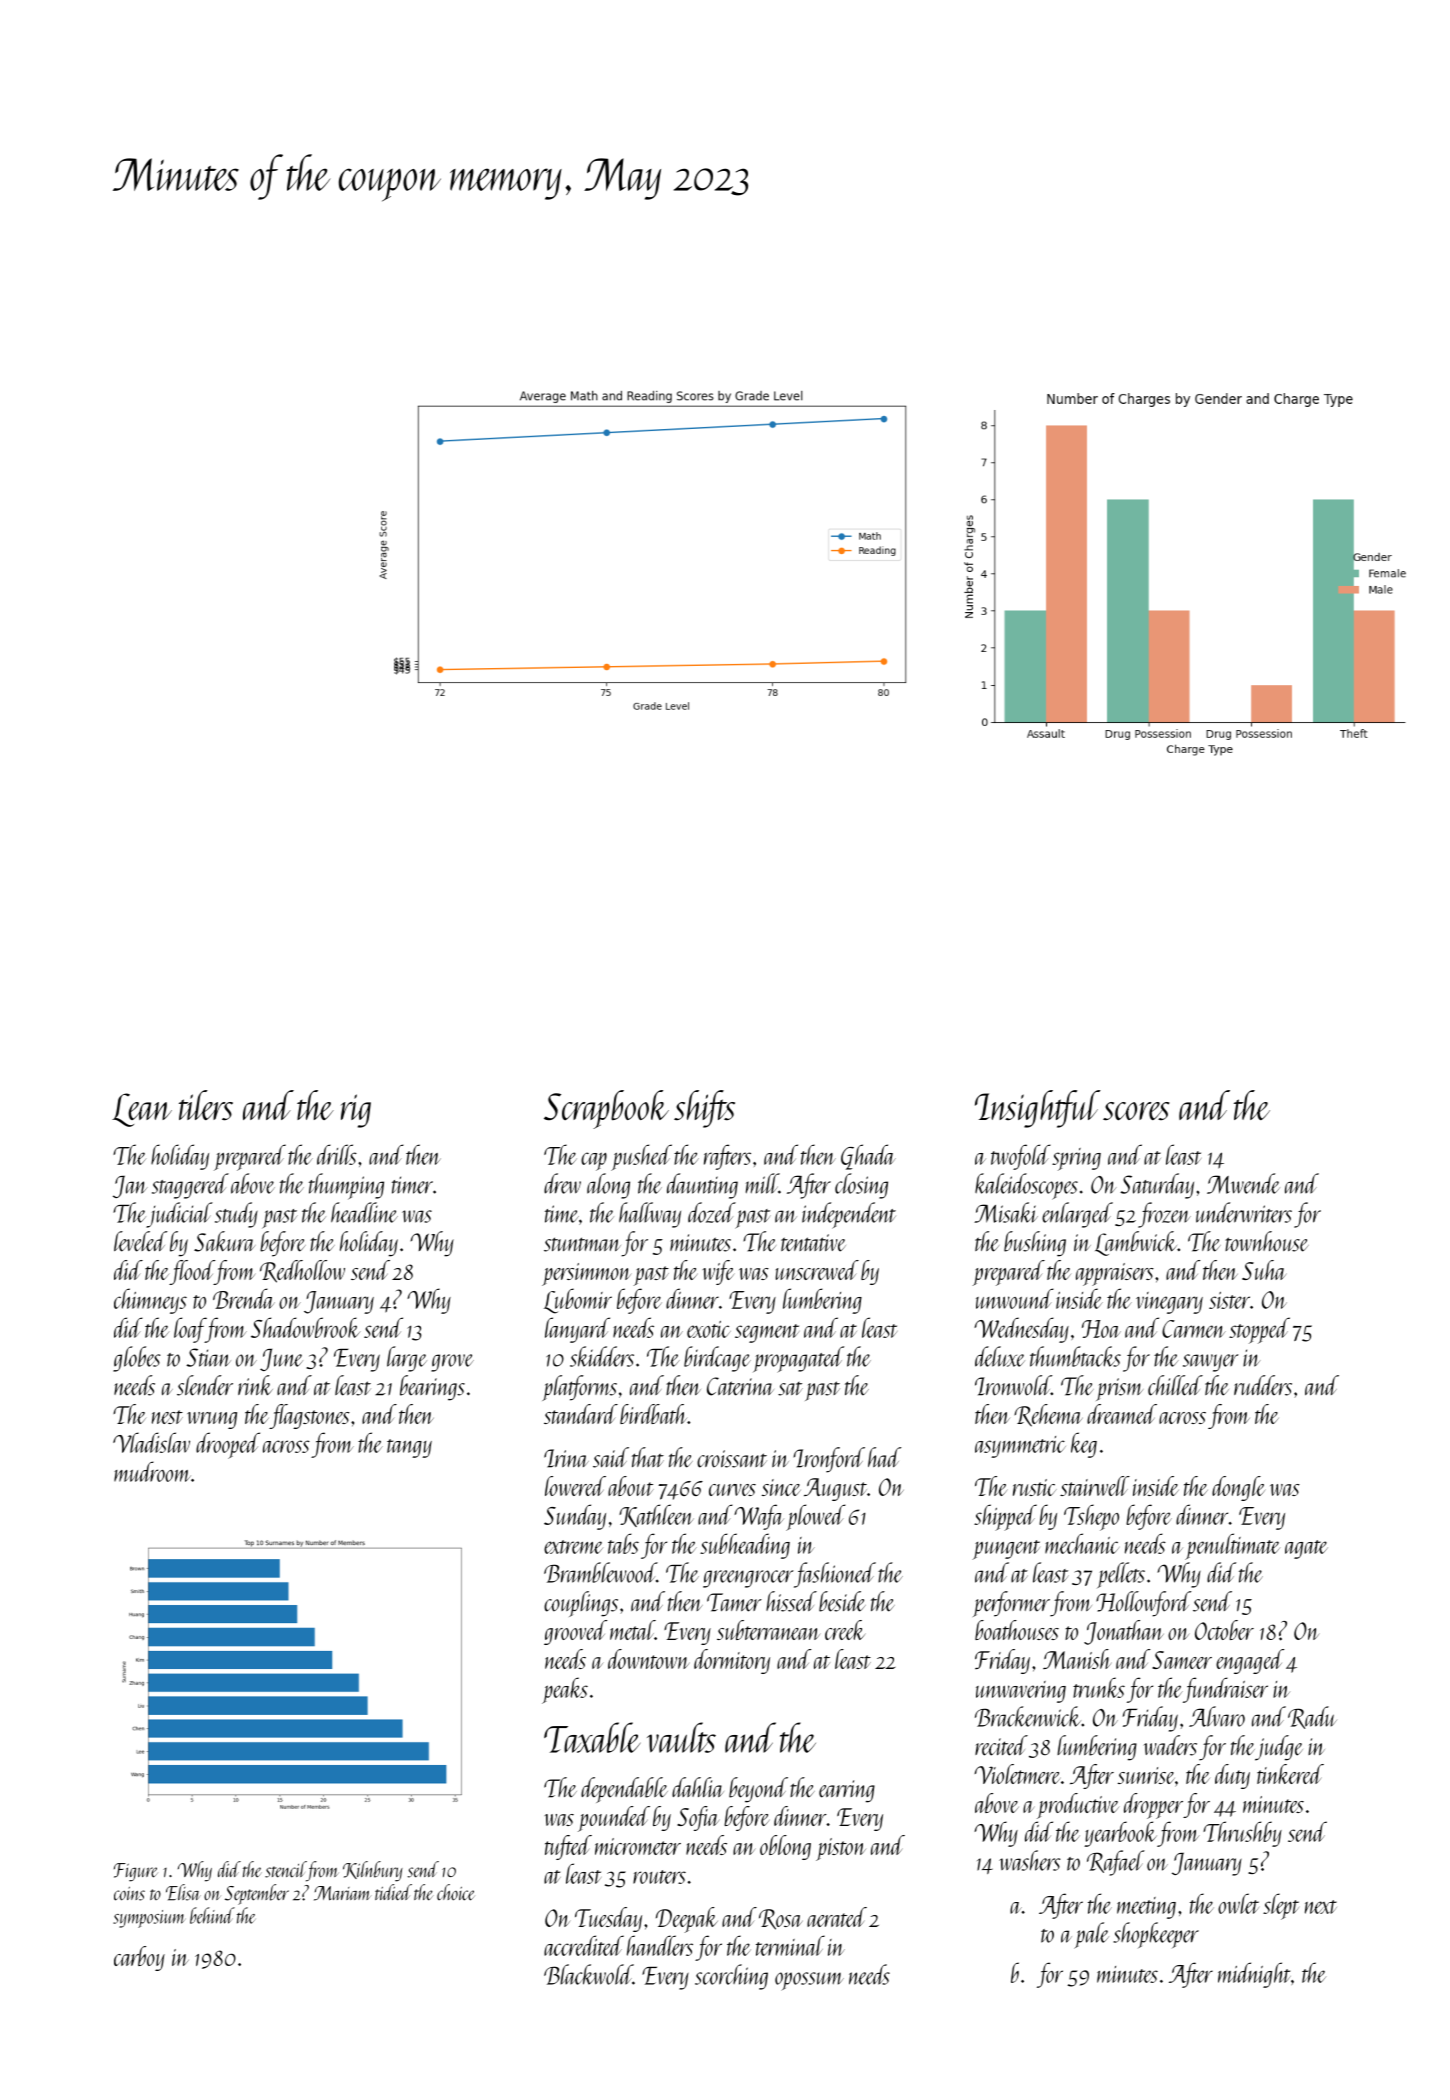 The width and height of the document is (1450, 2100). I want to click on shifts, so click(704, 1109).
